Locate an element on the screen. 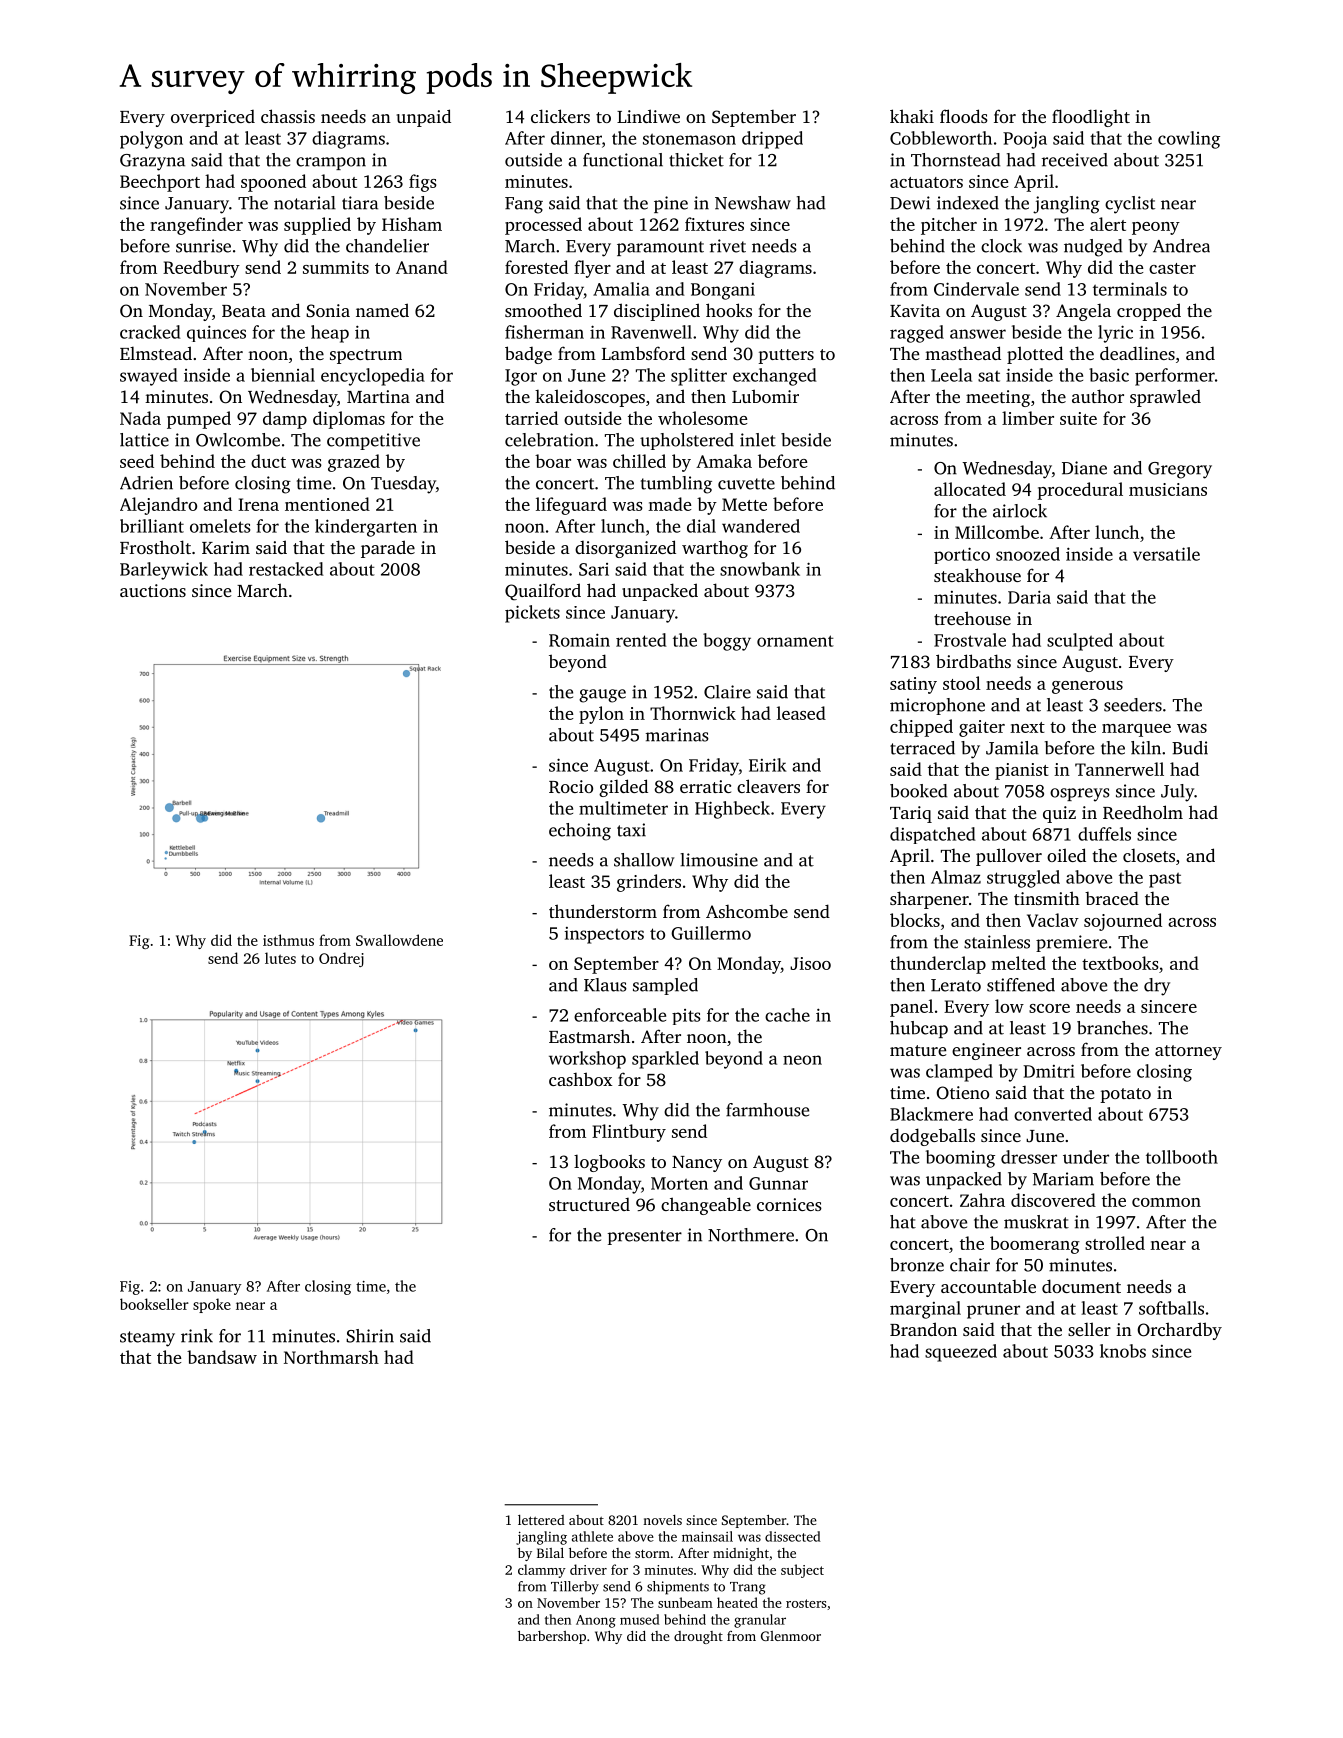 This screenshot has height=1738, width=1343. floodlight is located at coordinates (1091, 118).
